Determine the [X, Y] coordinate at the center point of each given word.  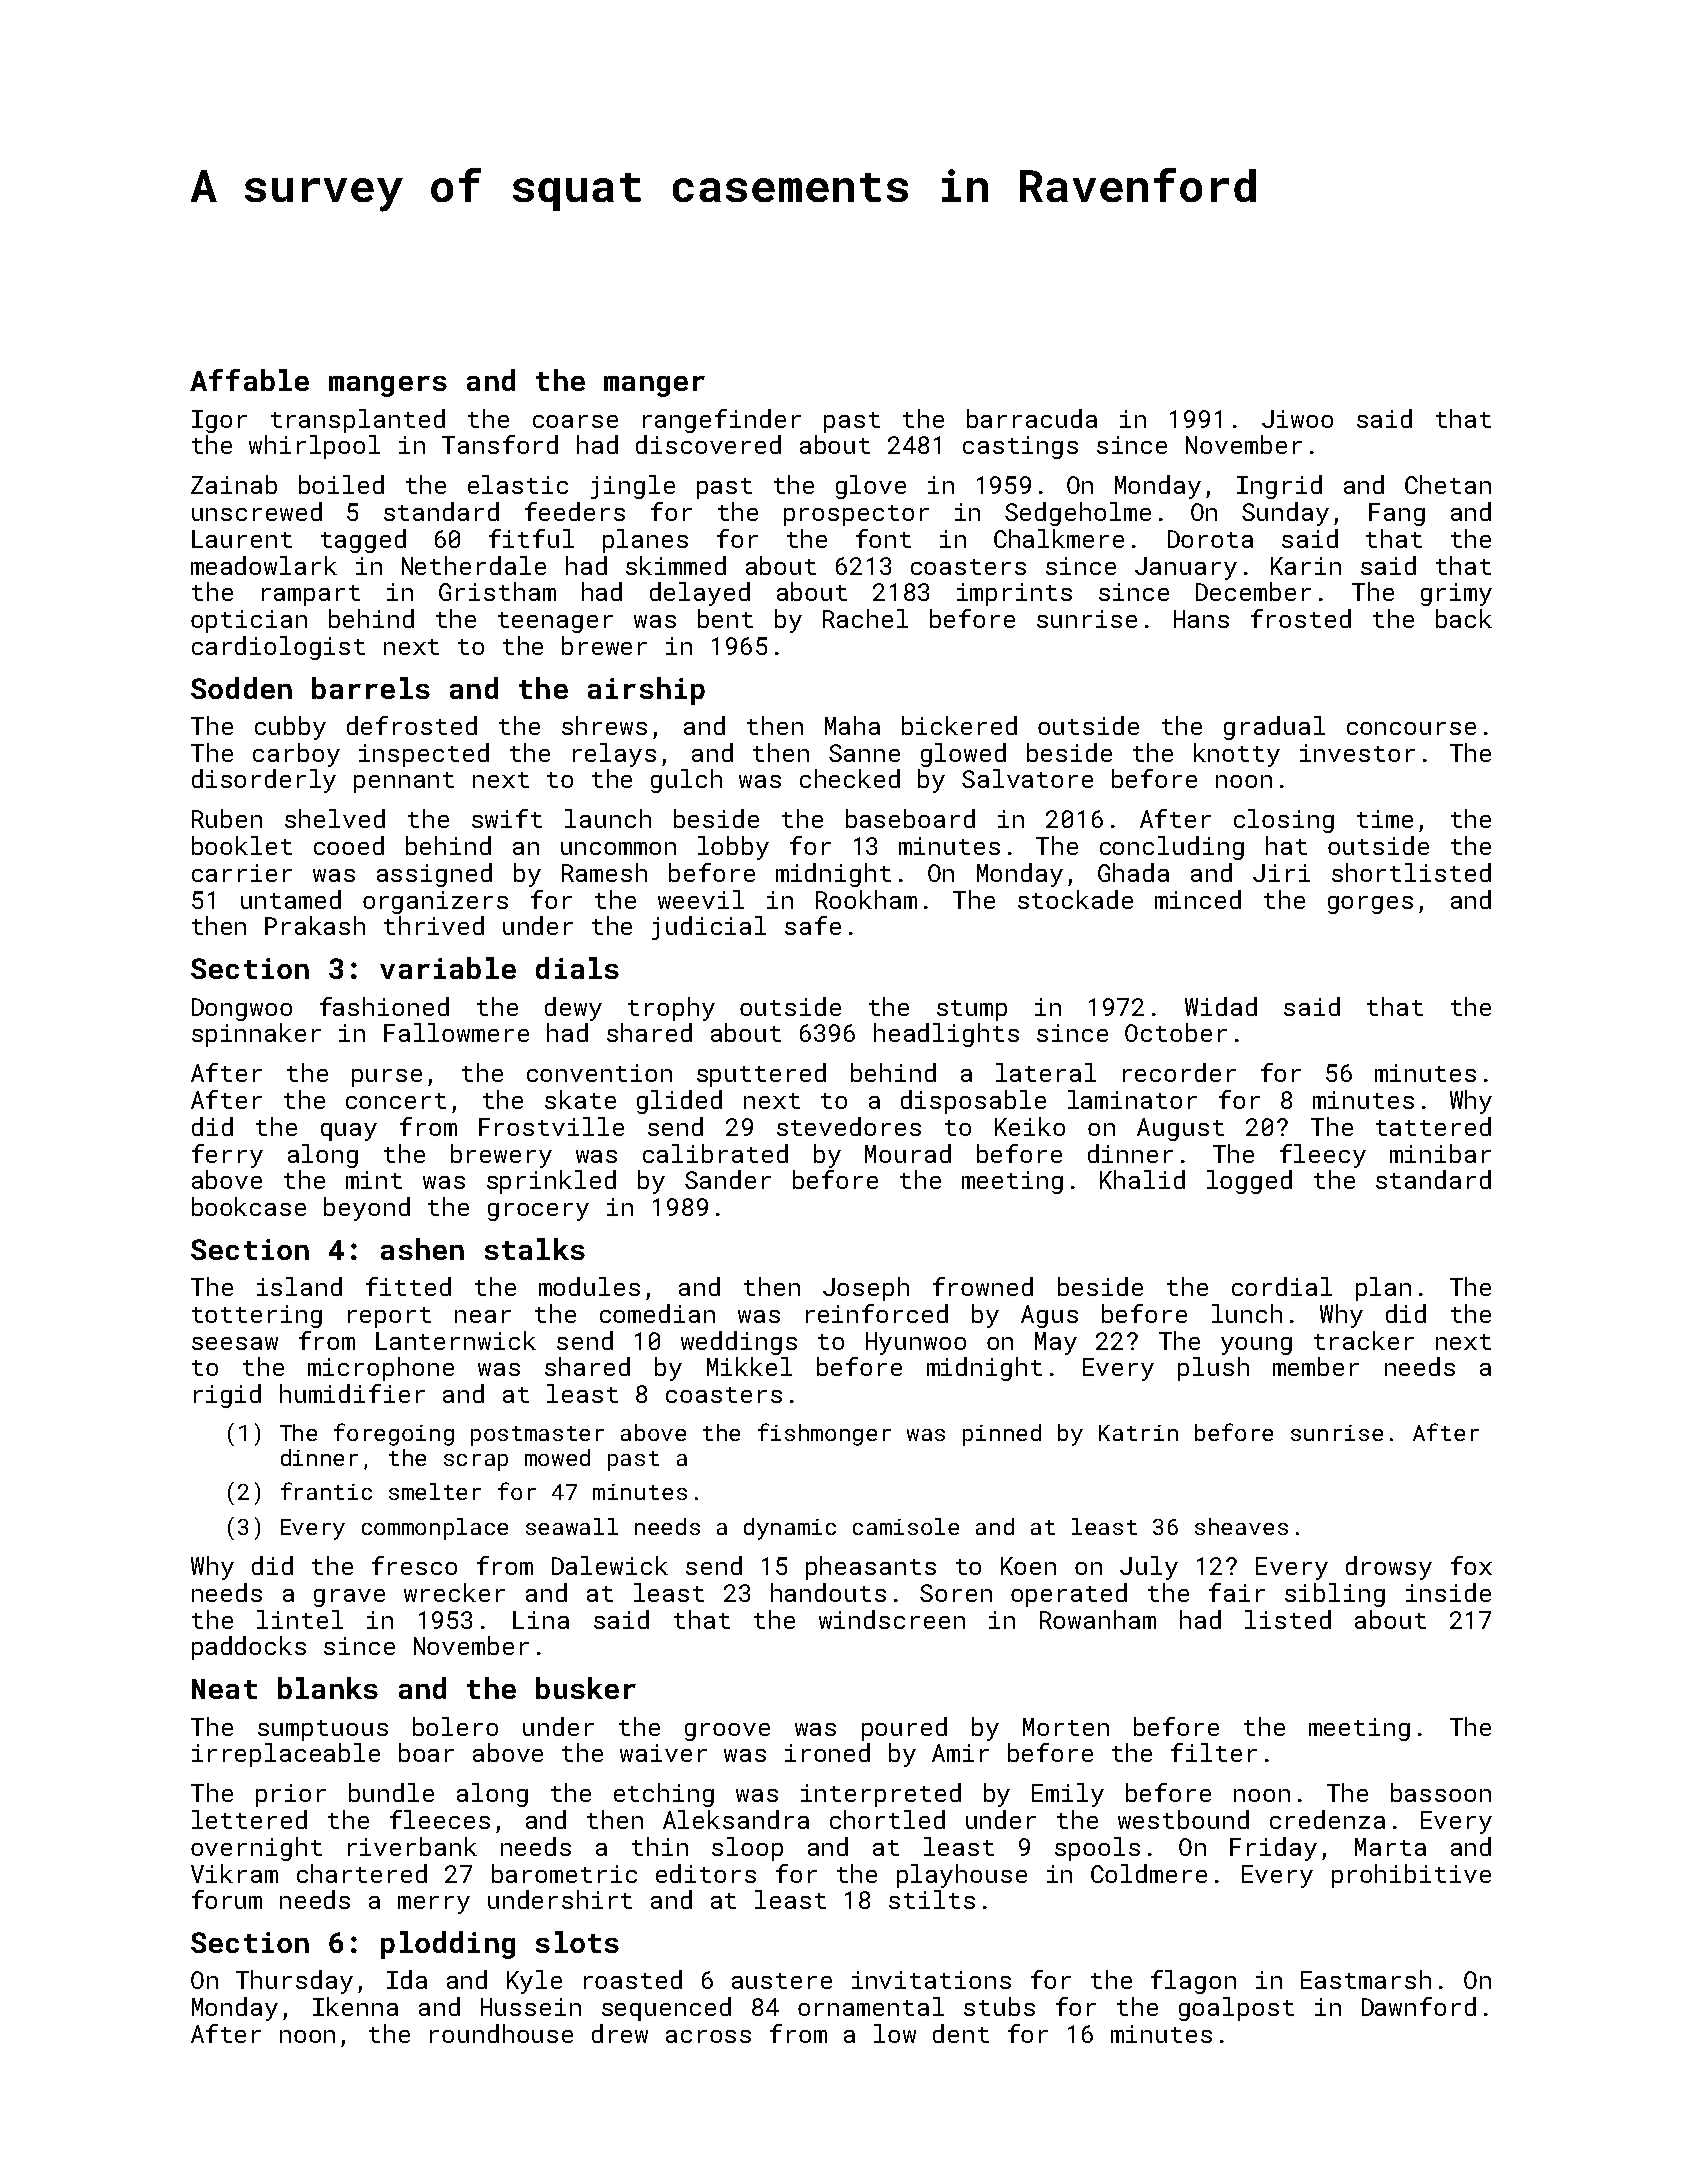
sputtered [761, 1075]
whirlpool [314, 447]
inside [1448, 1592]
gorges [1370, 905]
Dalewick [610, 1565]
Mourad [908, 1153]
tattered [1433, 1126]
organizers [435, 902]
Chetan [1448, 484]
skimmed [676, 565]
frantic [326, 1491]
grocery [538, 1212]
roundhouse [501, 2033]
